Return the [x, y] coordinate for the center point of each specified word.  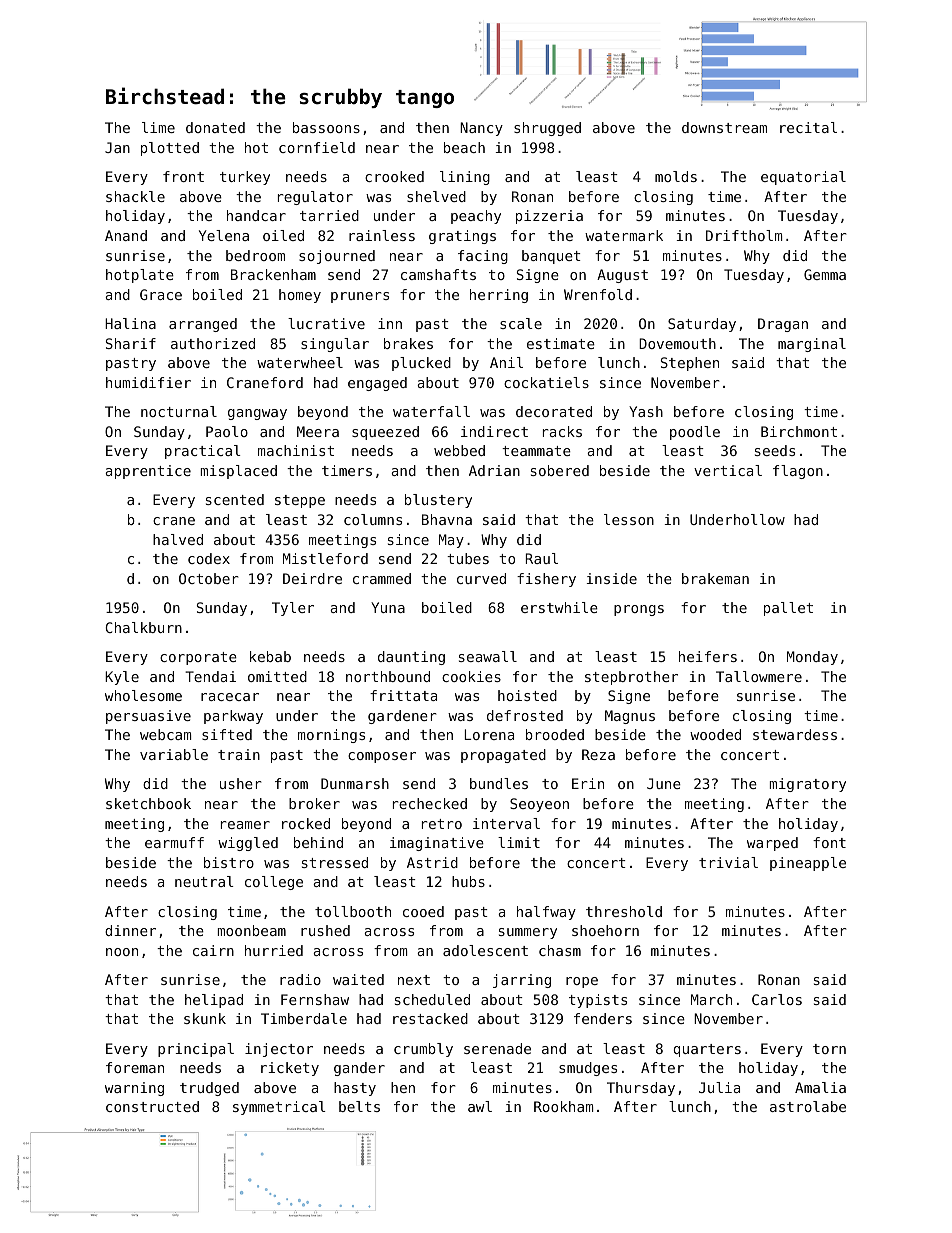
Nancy [481, 129]
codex [209, 558]
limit [519, 842]
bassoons [326, 127]
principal [196, 1050]
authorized [213, 343]
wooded [715, 734]
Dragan [783, 325]
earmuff [174, 842]
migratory [808, 785]
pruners [360, 297]
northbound [388, 676]
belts [359, 1106]
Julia [719, 1087]
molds [676, 176]
